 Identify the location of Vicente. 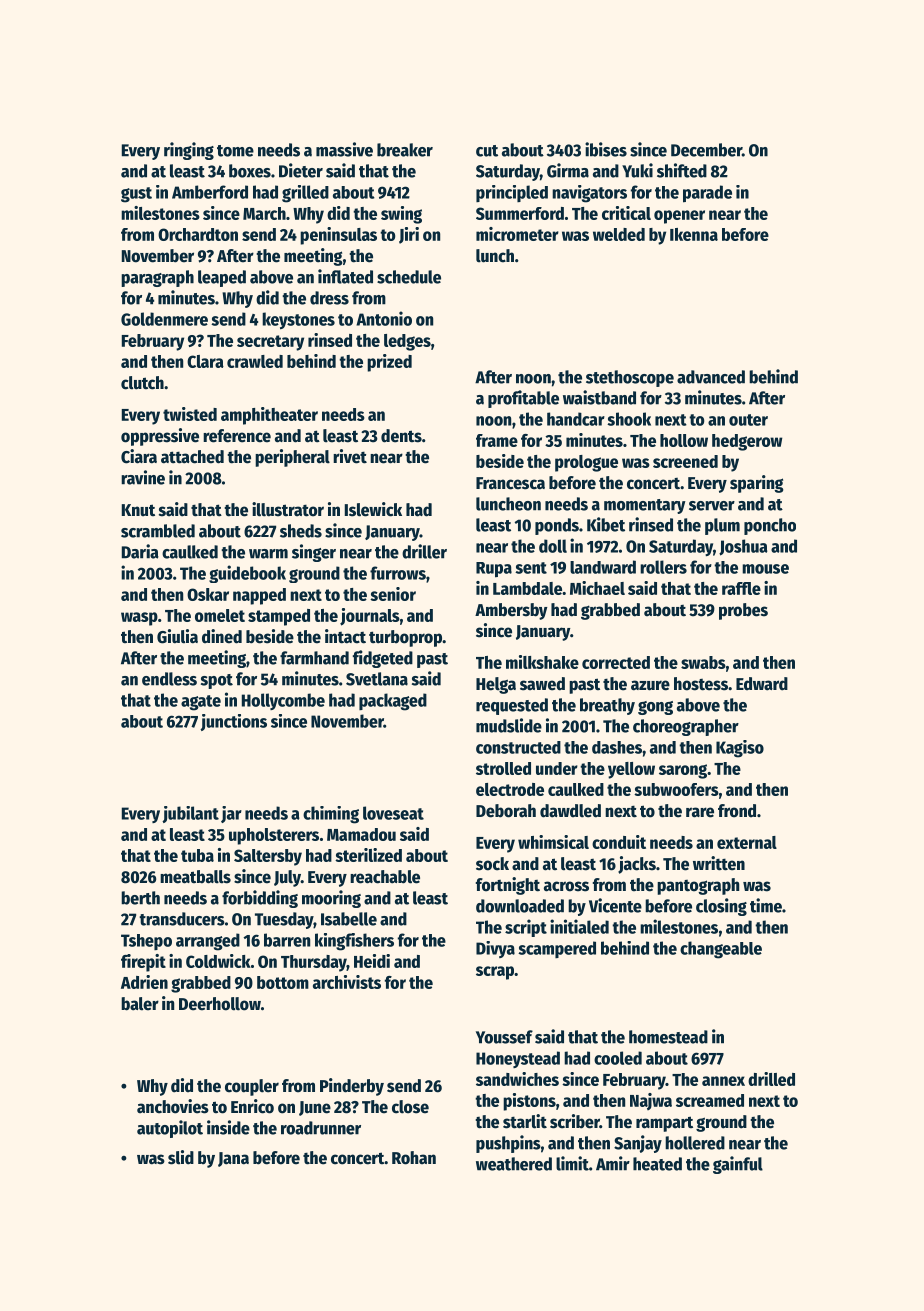
(615, 905).
